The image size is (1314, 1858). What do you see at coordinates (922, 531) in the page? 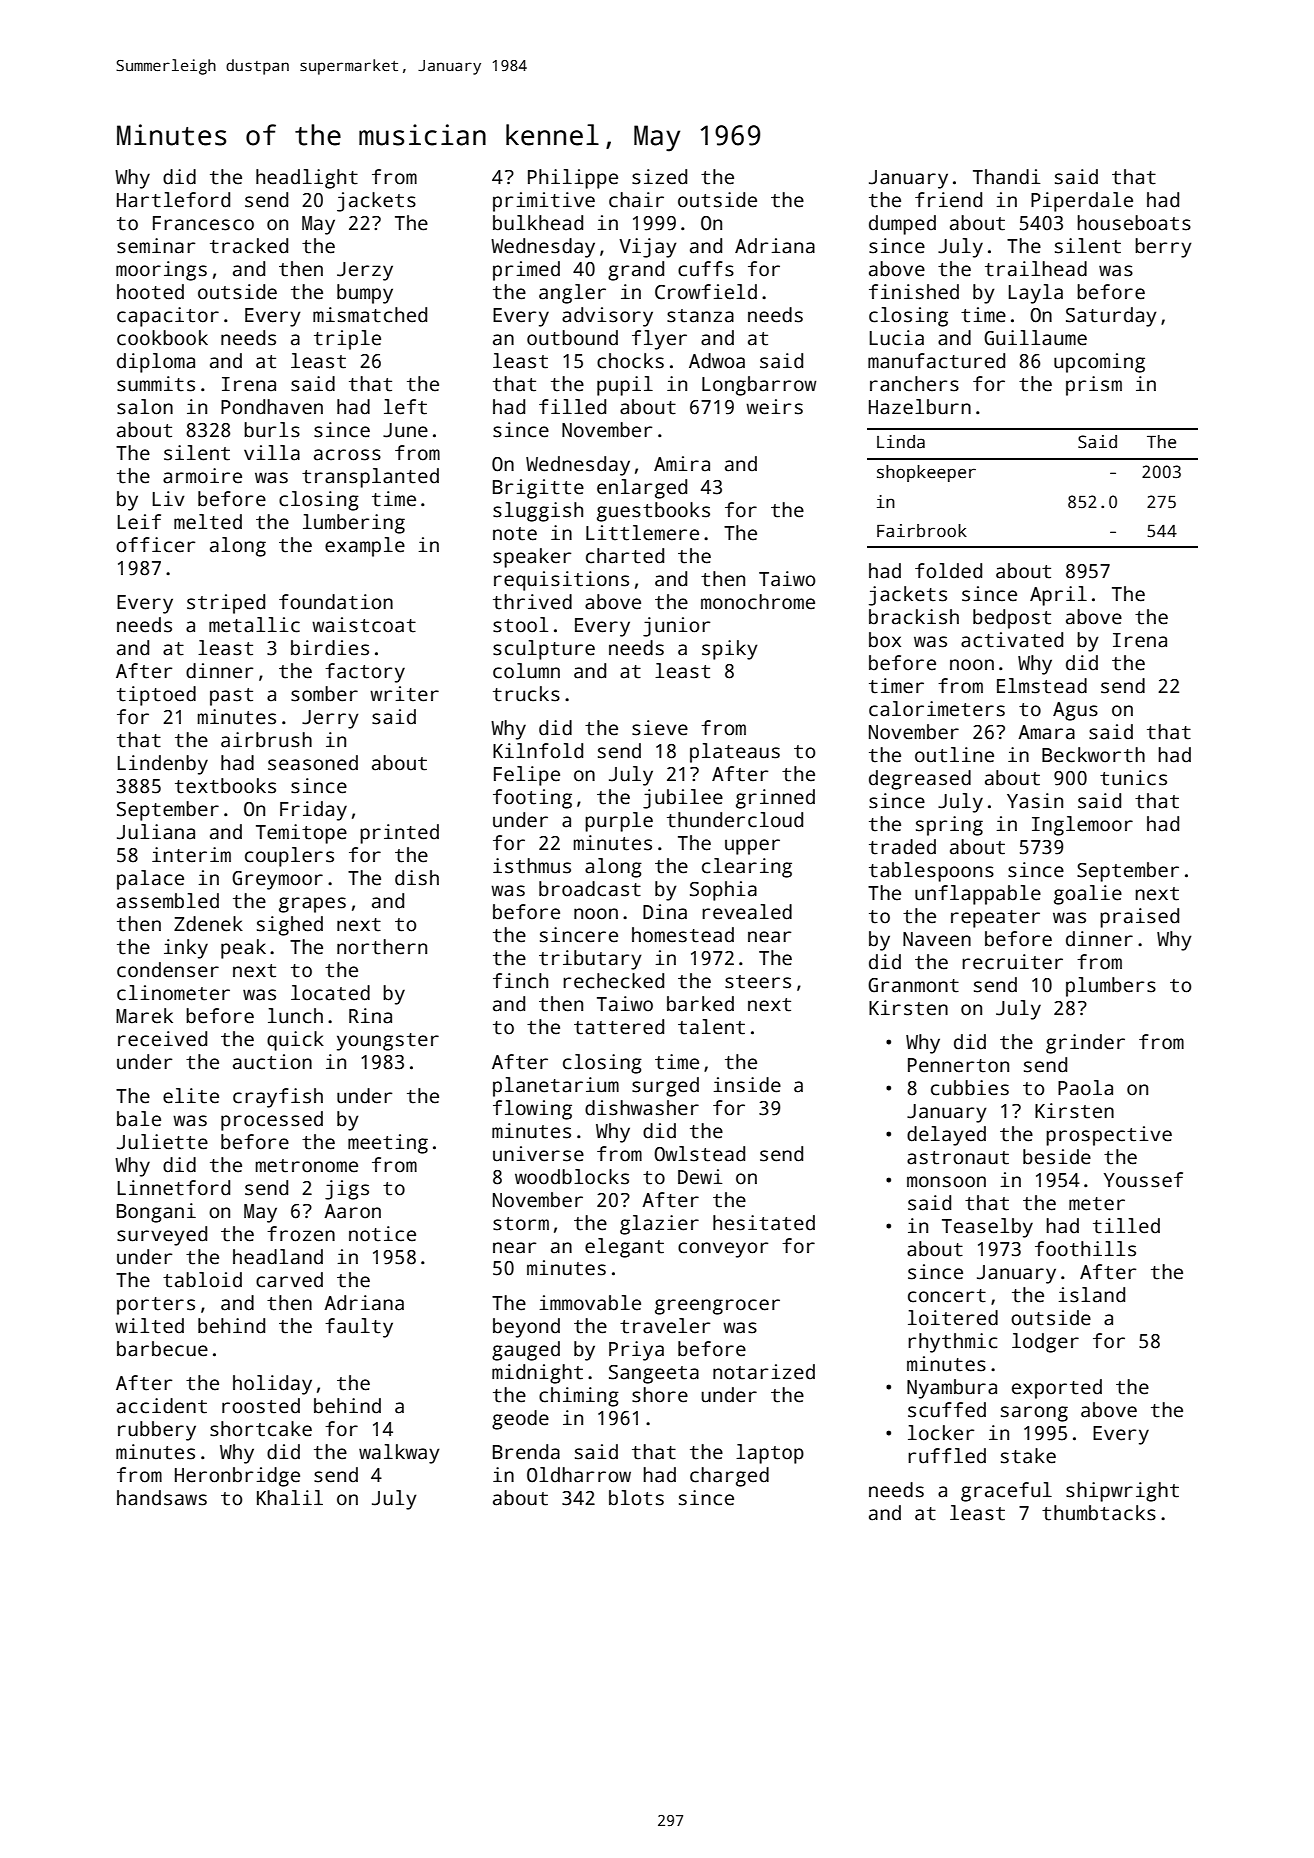
I see `Fairbrook` at bounding box center [922, 531].
